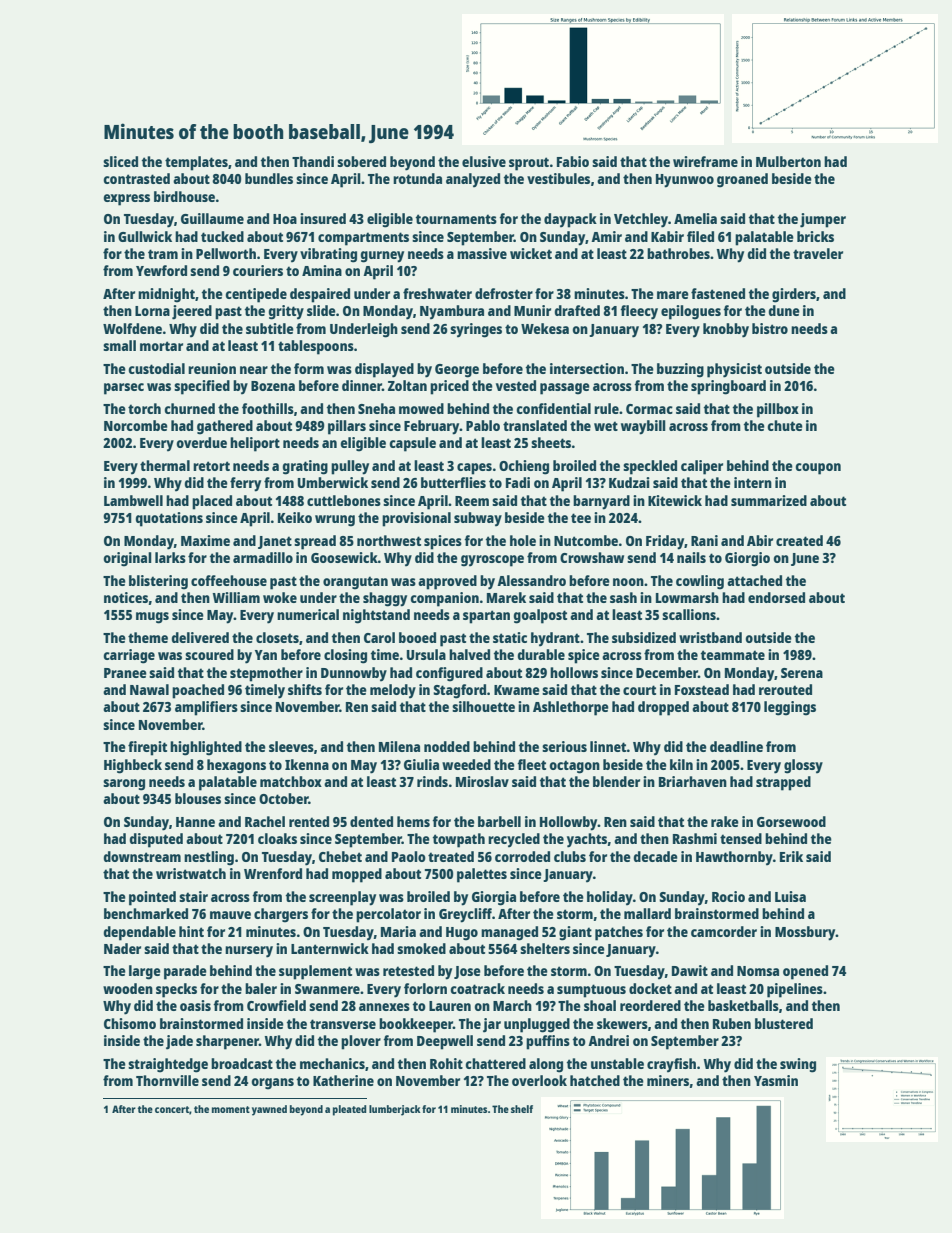  What do you see at coordinates (168, 1065) in the document?
I see `straightedge` at bounding box center [168, 1065].
